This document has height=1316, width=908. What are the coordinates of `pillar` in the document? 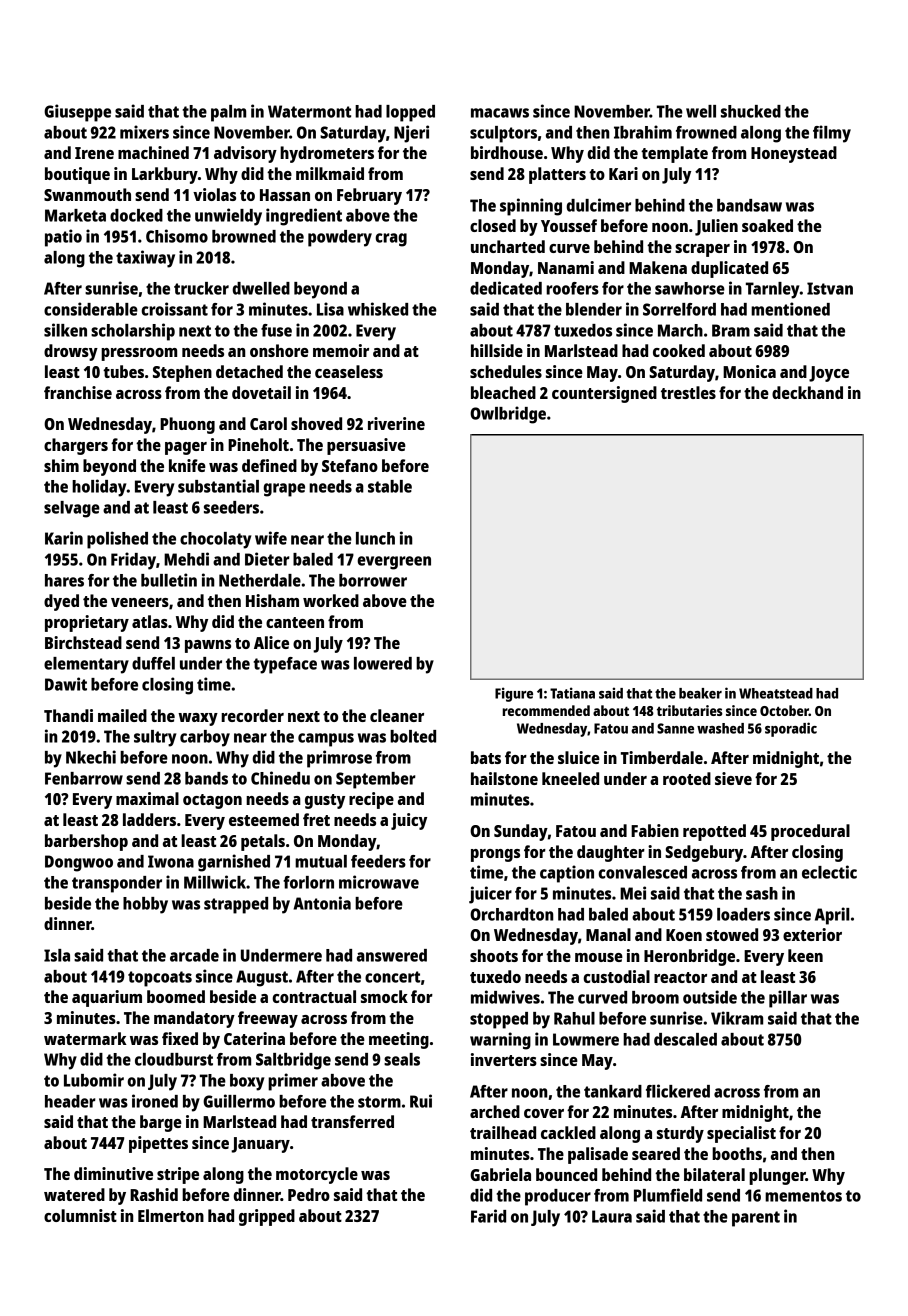 It's located at (788, 999).
